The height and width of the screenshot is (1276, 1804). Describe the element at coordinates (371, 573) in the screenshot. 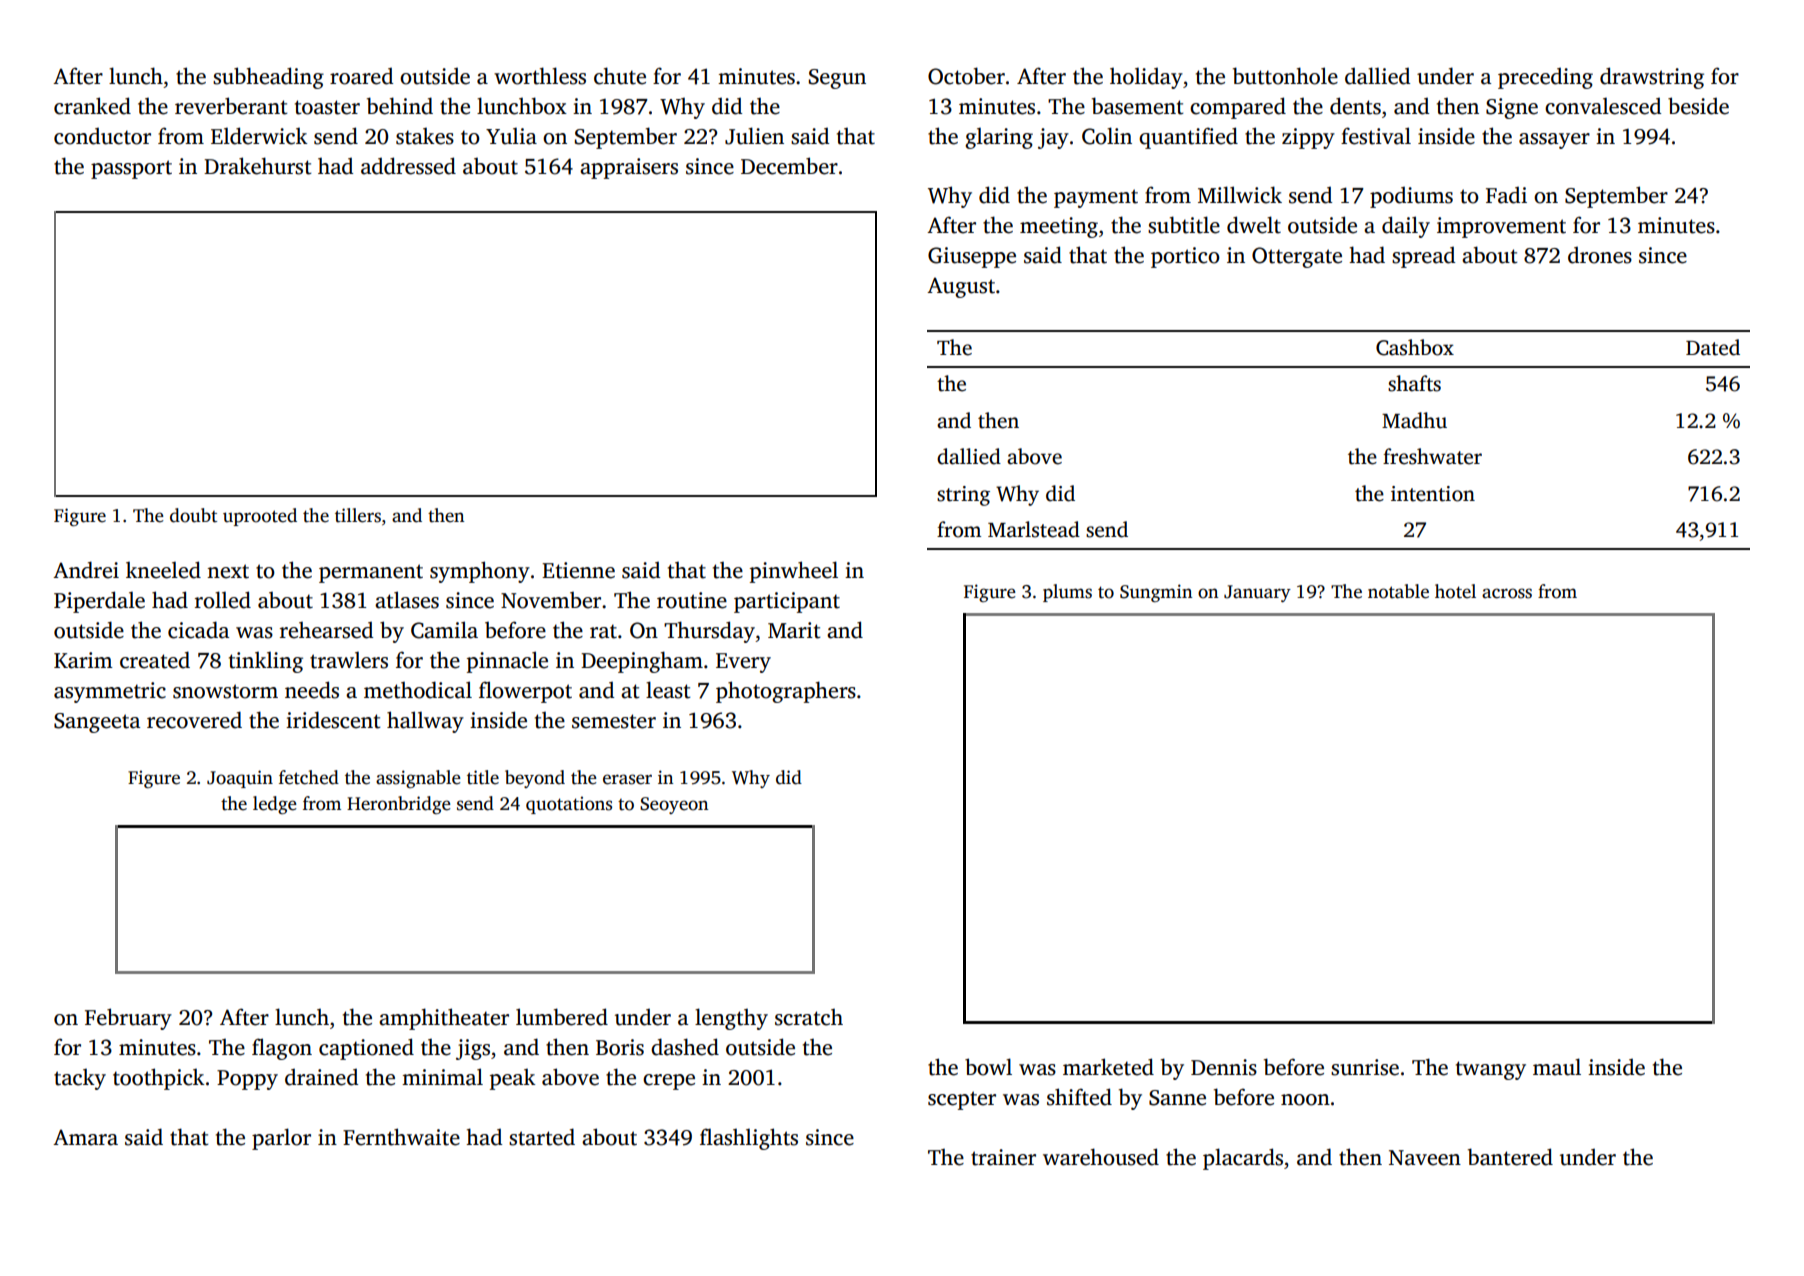

I see `permanent` at that location.
